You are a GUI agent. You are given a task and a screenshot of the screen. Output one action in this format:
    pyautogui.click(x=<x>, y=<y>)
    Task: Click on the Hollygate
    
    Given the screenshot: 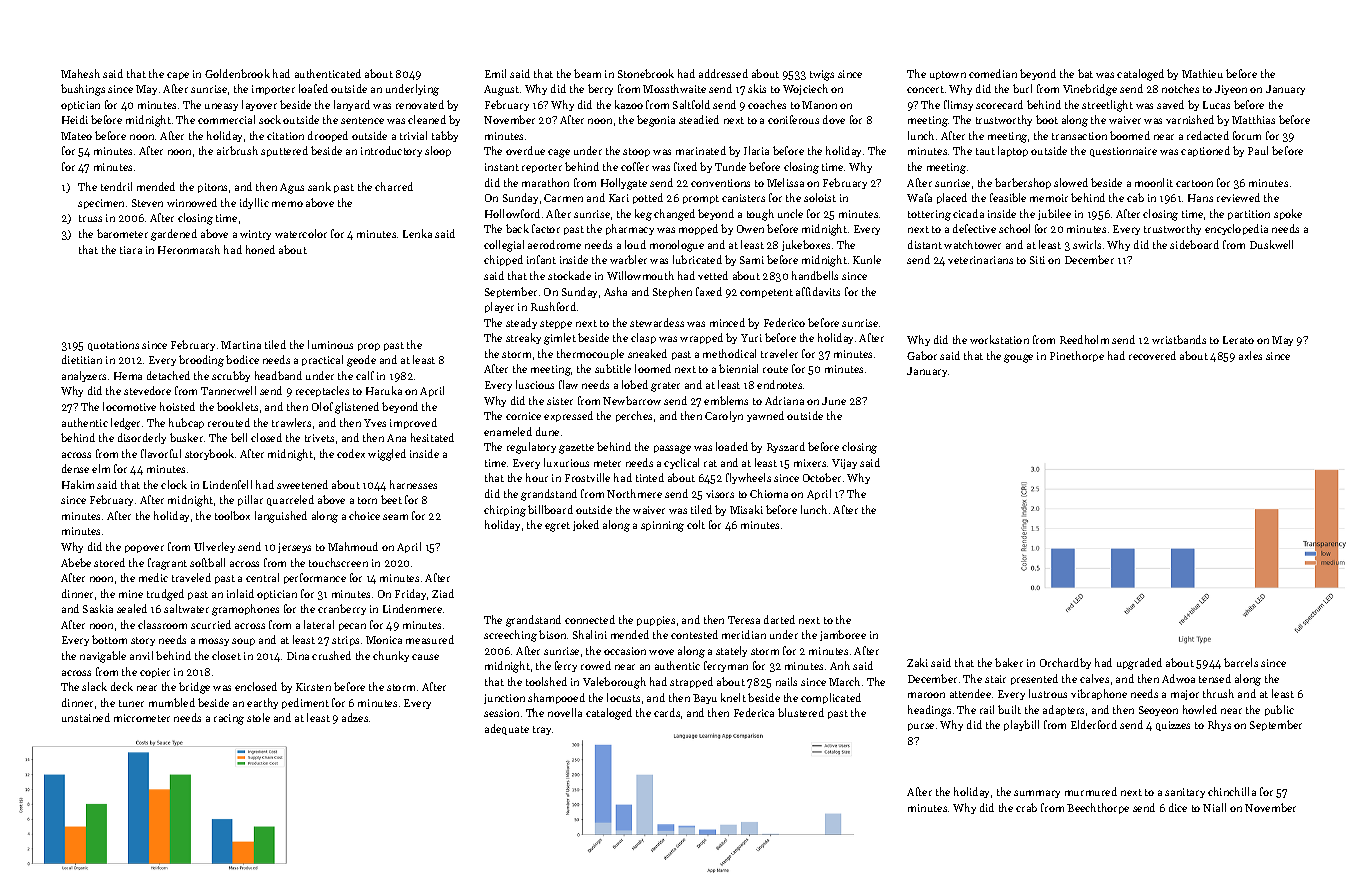 What is the action you would take?
    pyautogui.click(x=624, y=184)
